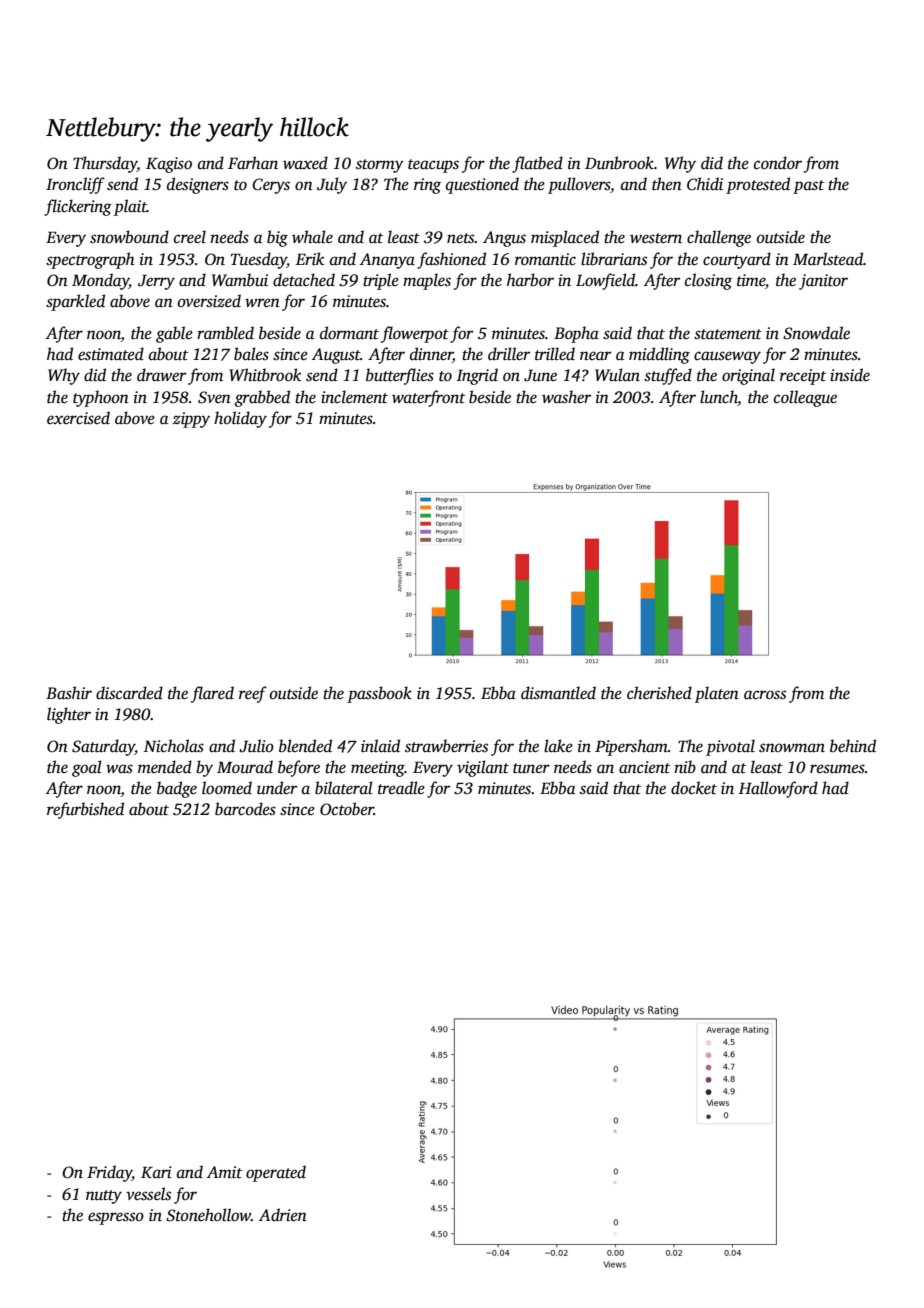 This document has height=1308, width=924. What do you see at coordinates (224, 1172) in the document?
I see `Amit` at bounding box center [224, 1172].
